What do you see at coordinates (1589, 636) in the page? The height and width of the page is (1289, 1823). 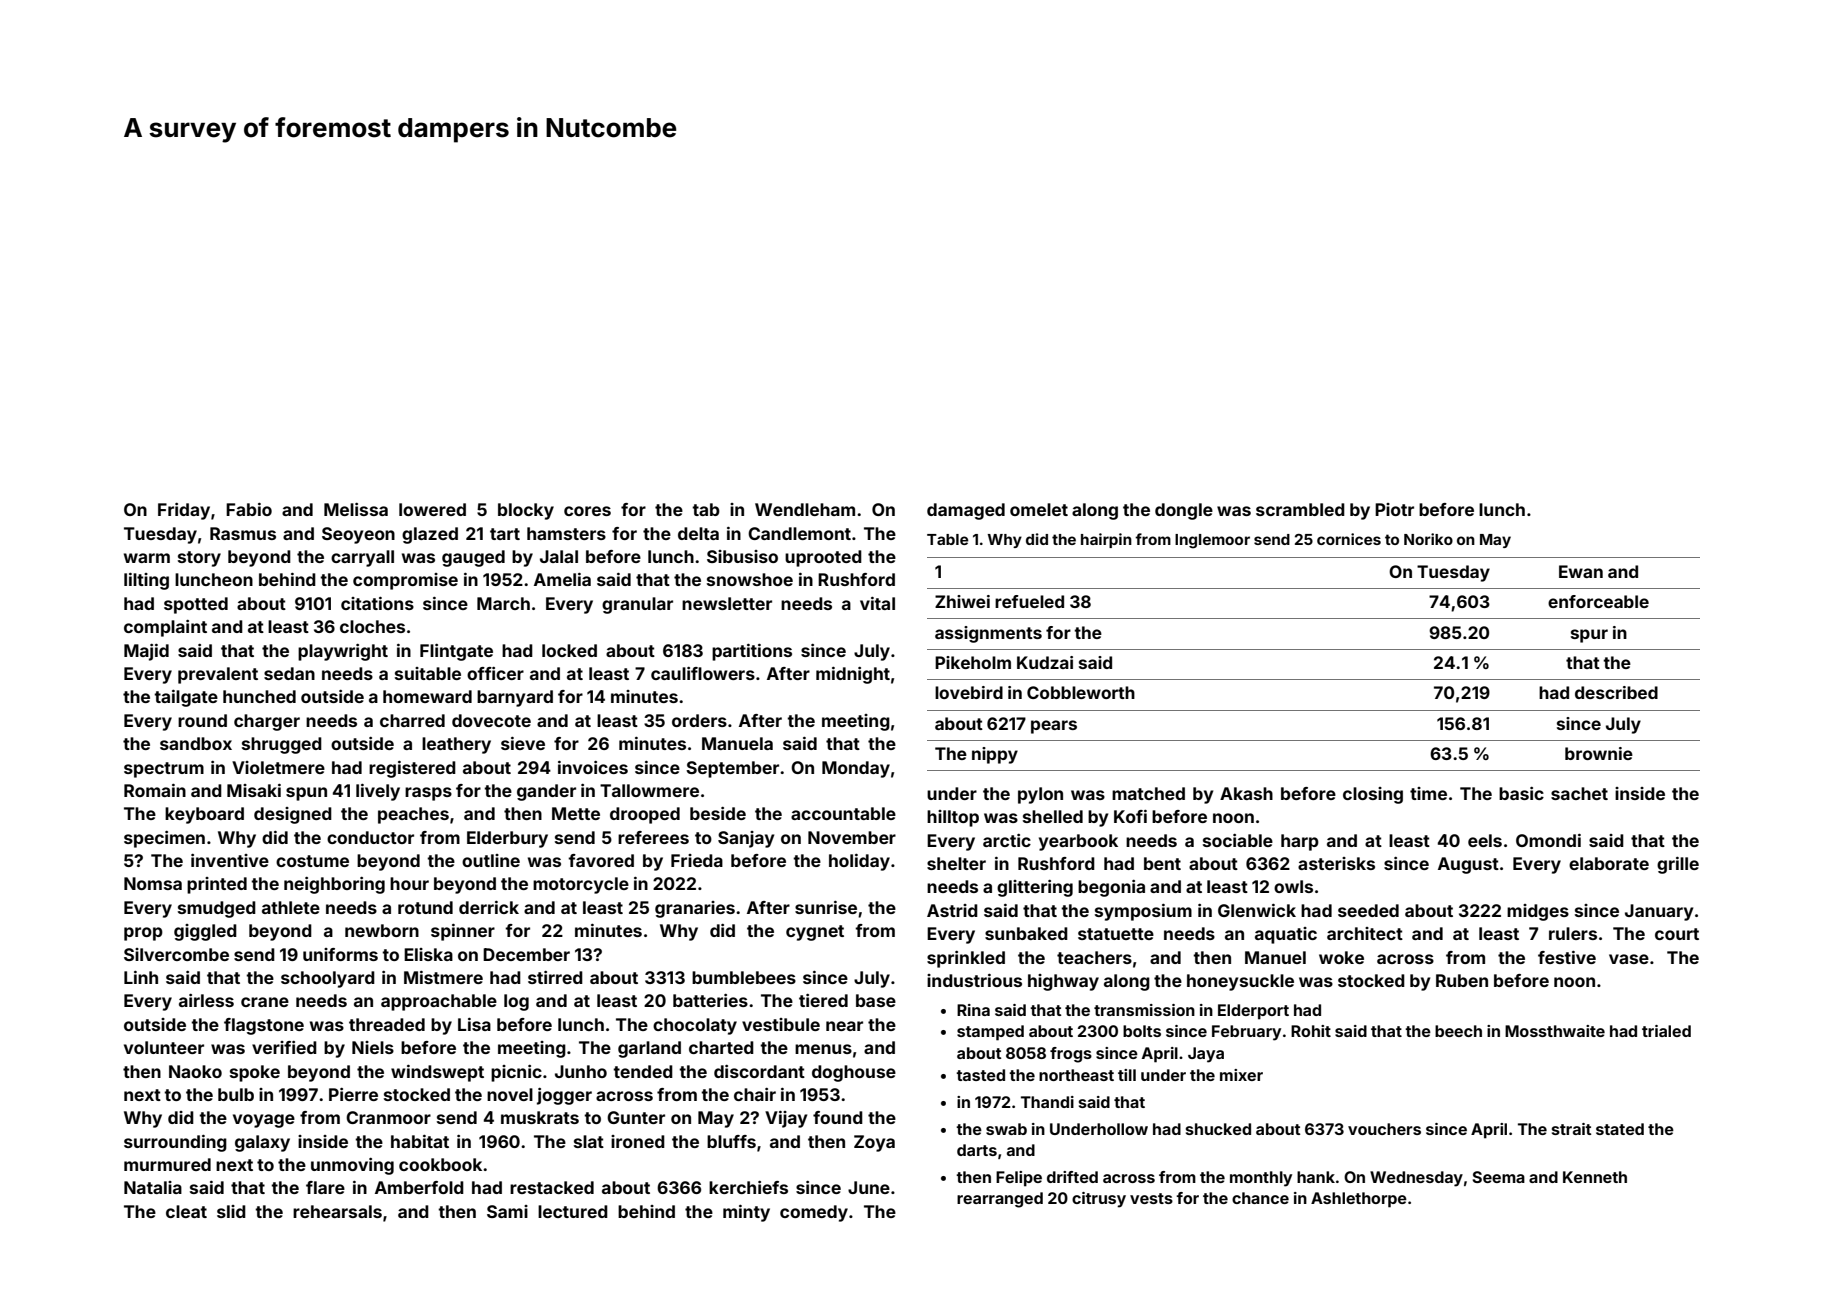 I see `spur` at bounding box center [1589, 636].
